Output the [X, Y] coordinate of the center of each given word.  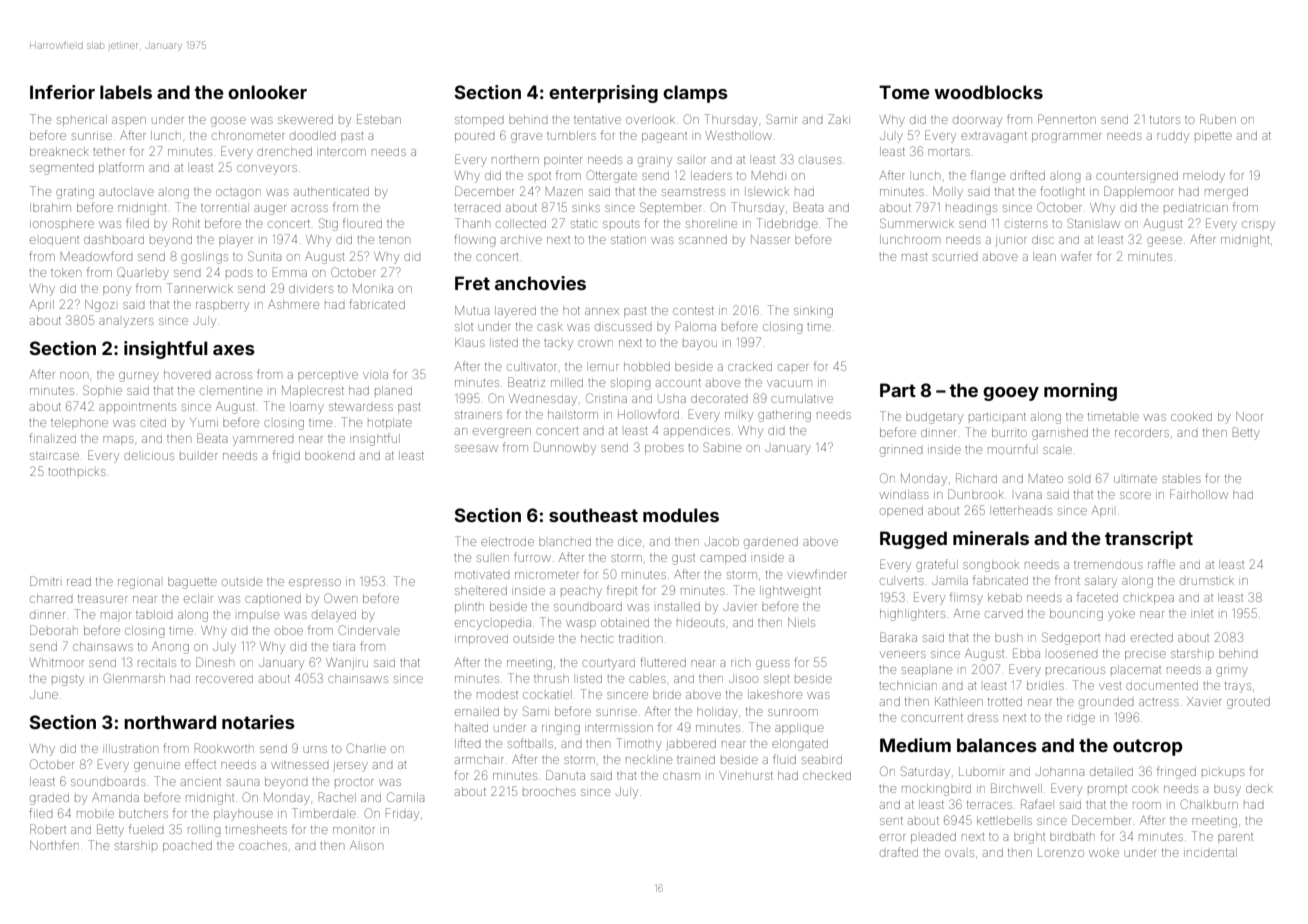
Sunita [264, 256]
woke [1104, 853]
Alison [366, 845]
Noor [1249, 416]
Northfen [54, 845]
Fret [472, 283]
